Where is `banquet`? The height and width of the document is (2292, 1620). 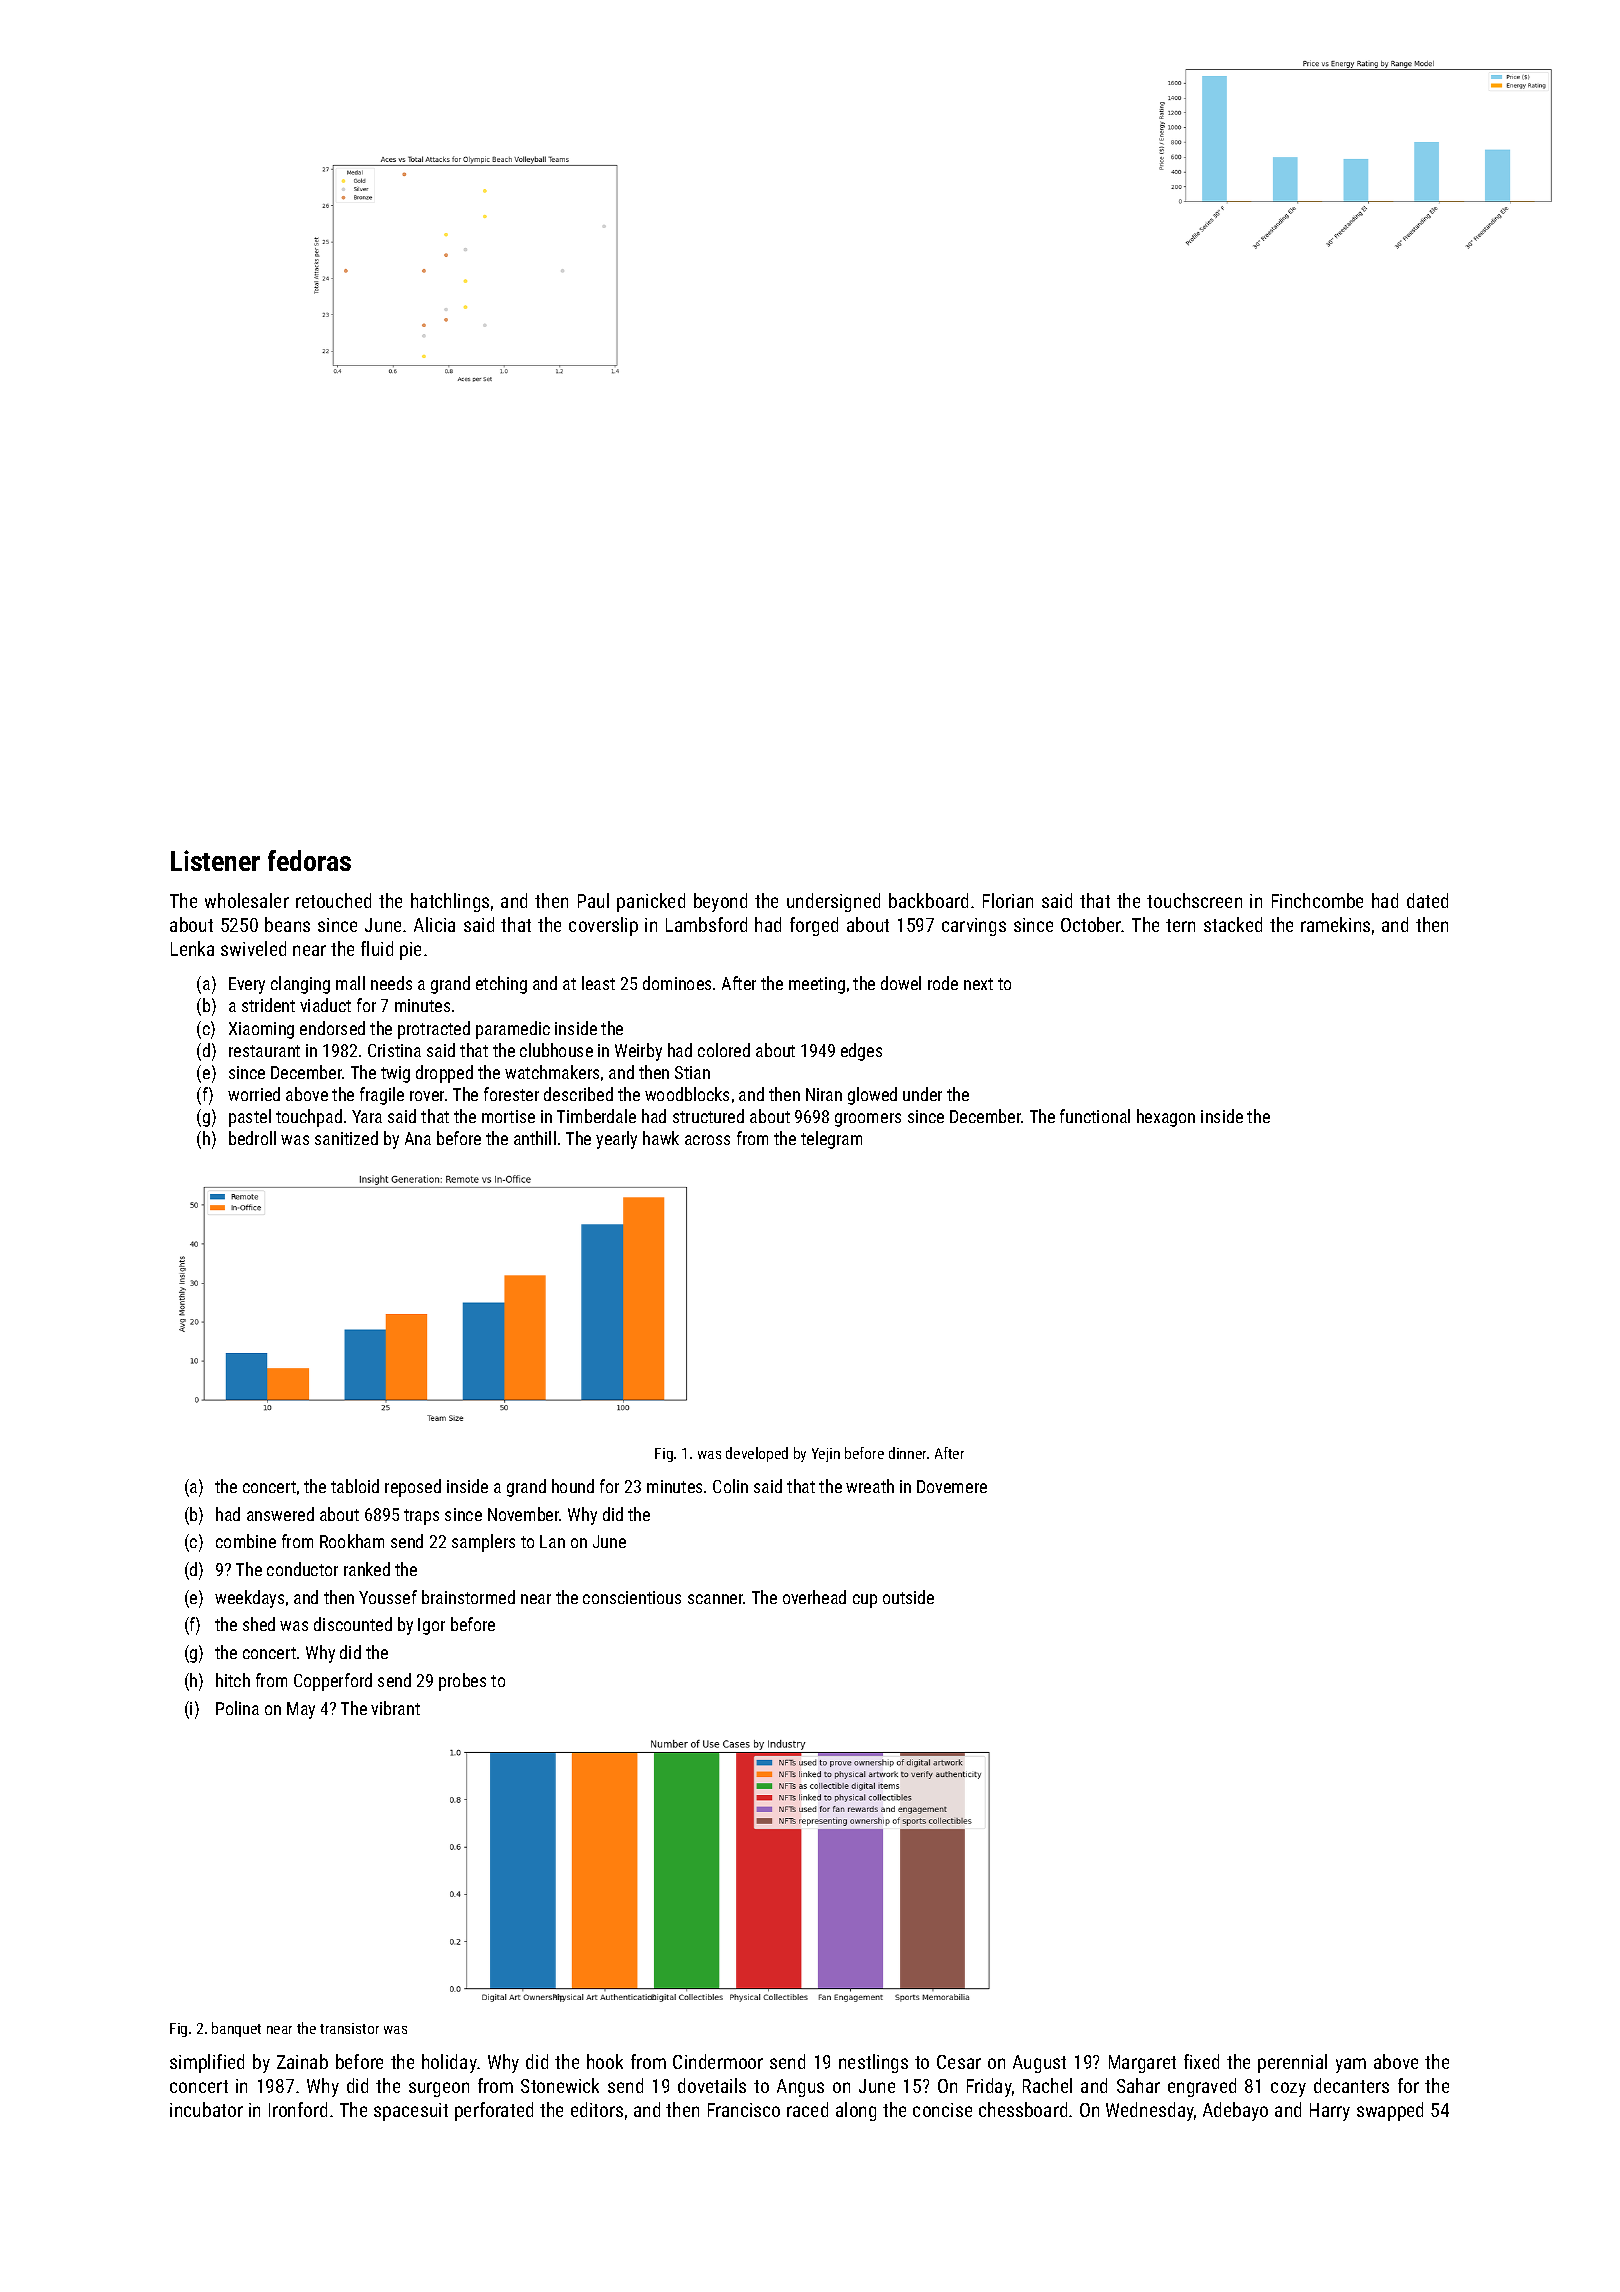
banquet is located at coordinates (236, 2029).
